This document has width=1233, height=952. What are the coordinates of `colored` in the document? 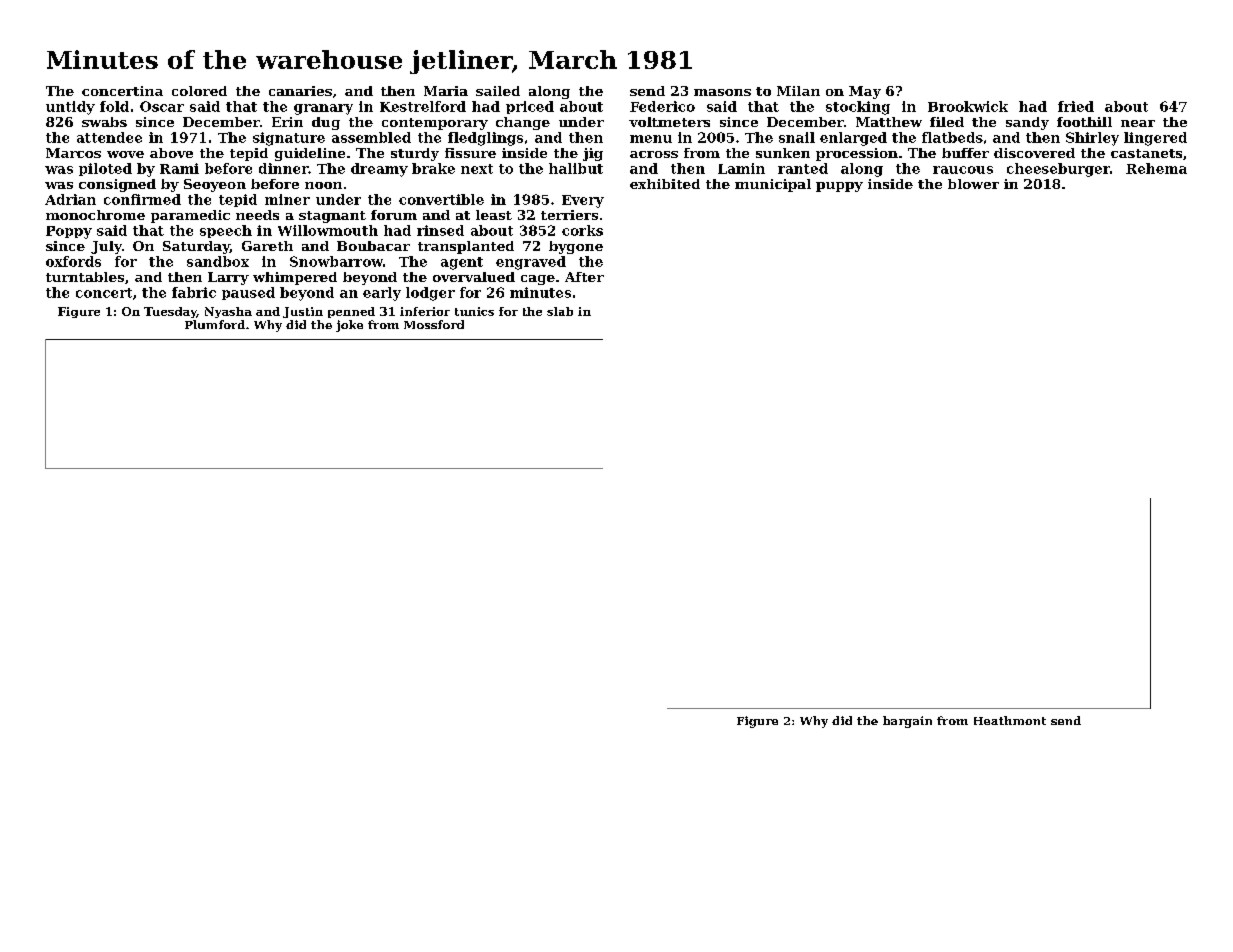 It's located at (199, 91).
